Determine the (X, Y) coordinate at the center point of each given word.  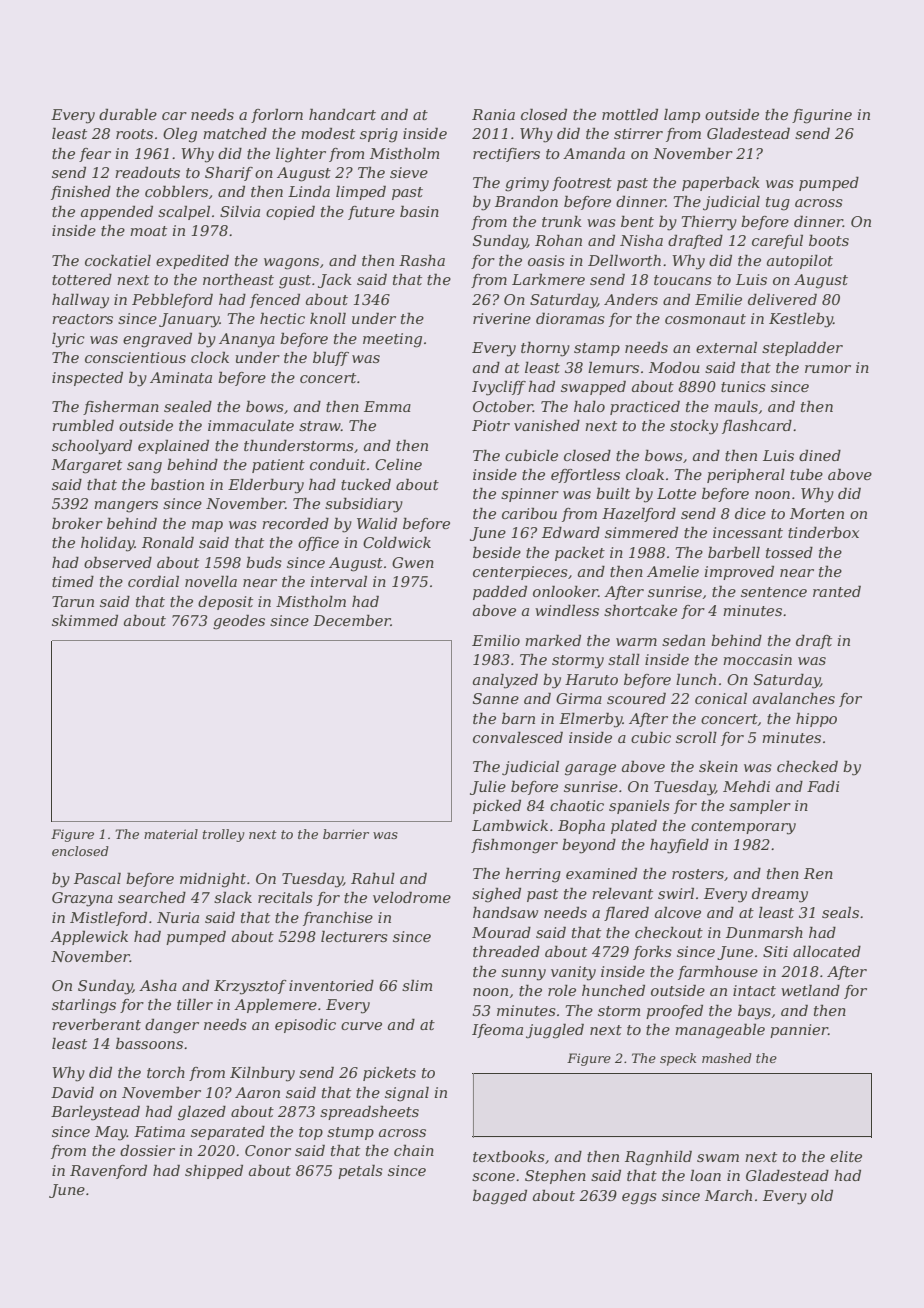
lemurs (613, 367)
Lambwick (510, 825)
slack (233, 897)
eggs (639, 1199)
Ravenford (108, 1171)
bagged (500, 1197)
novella (211, 581)
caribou (529, 513)
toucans (683, 280)
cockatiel (118, 260)
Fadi (823, 786)
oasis (546, 260)
